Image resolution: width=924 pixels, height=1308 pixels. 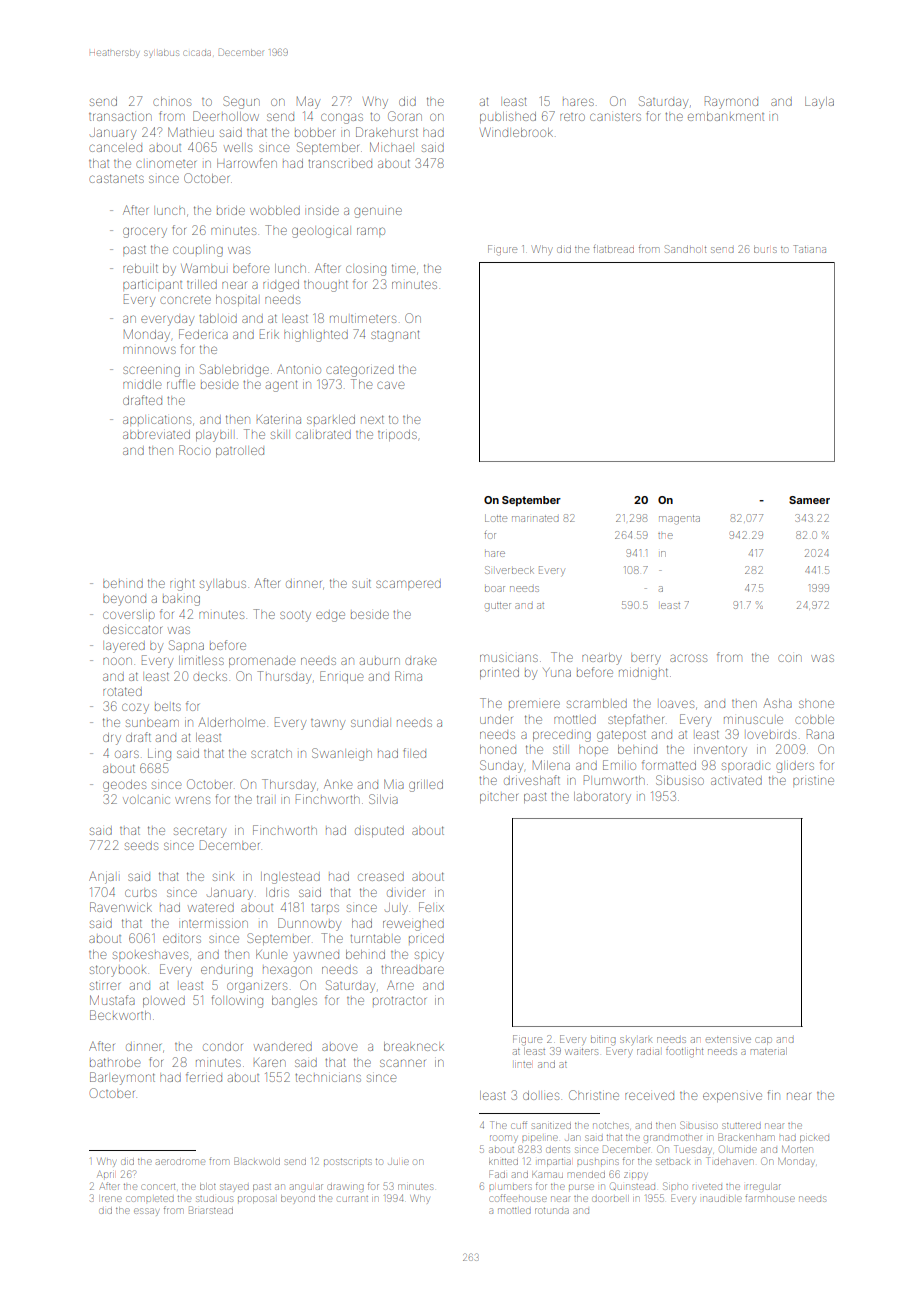 What do you see at coordinates (308, 102) in the document?
I see `May` at bounding box center [308, 102].
